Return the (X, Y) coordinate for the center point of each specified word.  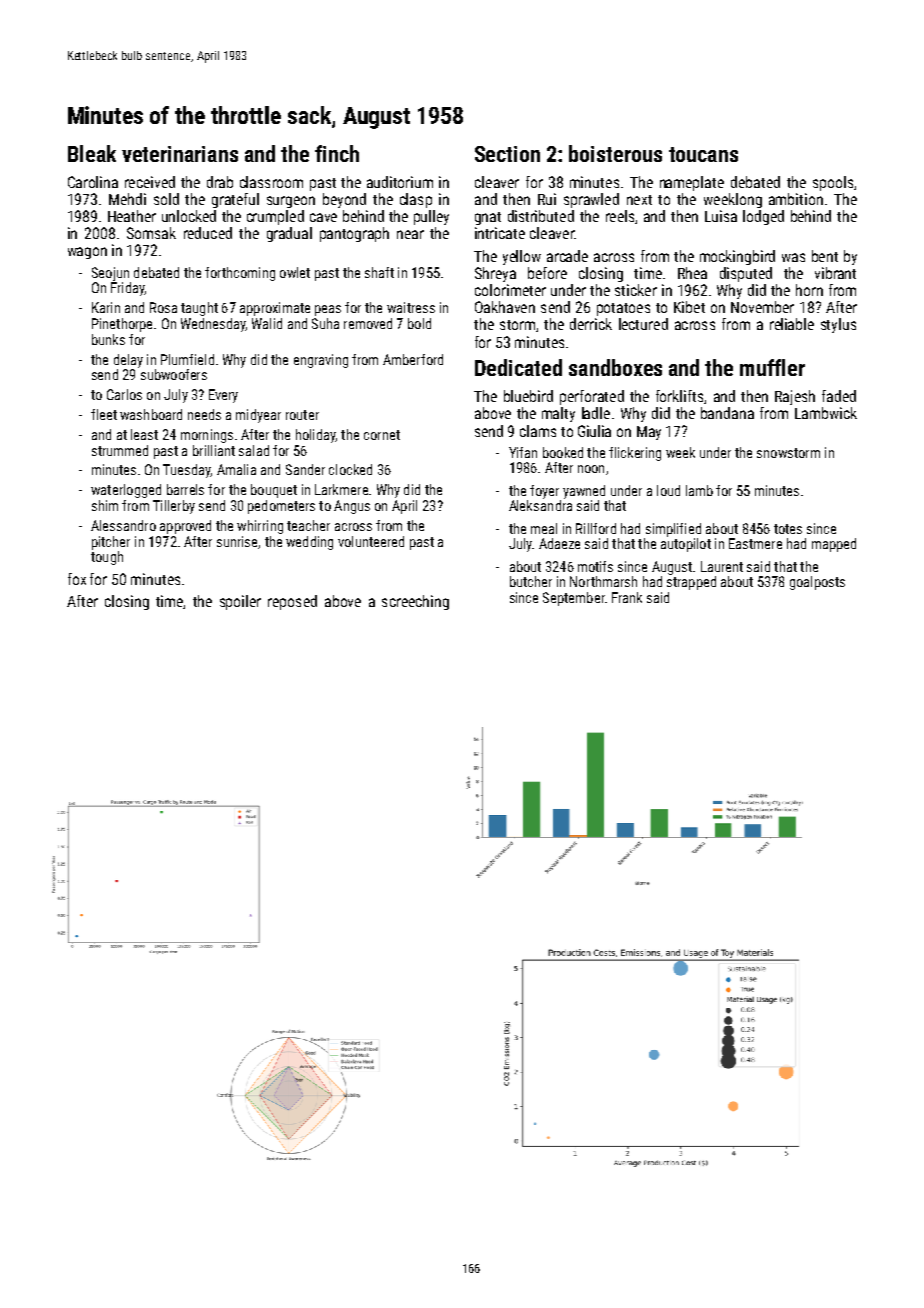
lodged (763, 217)
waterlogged (126, 491)
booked (563, 452)
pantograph (354, 234)
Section (507, 154)
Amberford (413, 359)
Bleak (92, 153)
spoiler (240, 602)
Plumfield (187, 359)
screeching (415, 602)
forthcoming (240, 274)
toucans (703, 154)
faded (839, 396)
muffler (772, 367)
